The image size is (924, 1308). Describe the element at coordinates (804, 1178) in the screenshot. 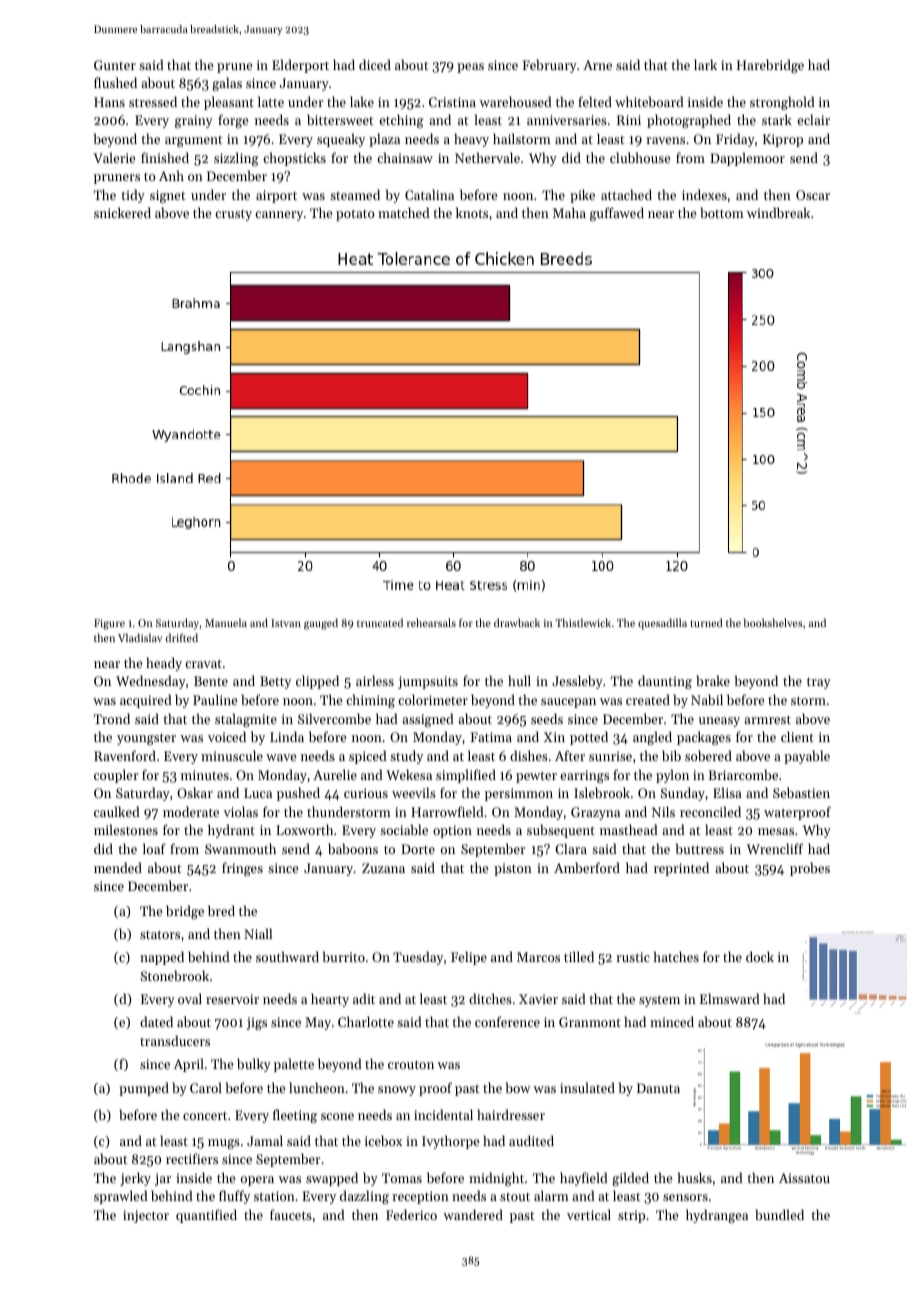

I see `Aissatou` at that location.
